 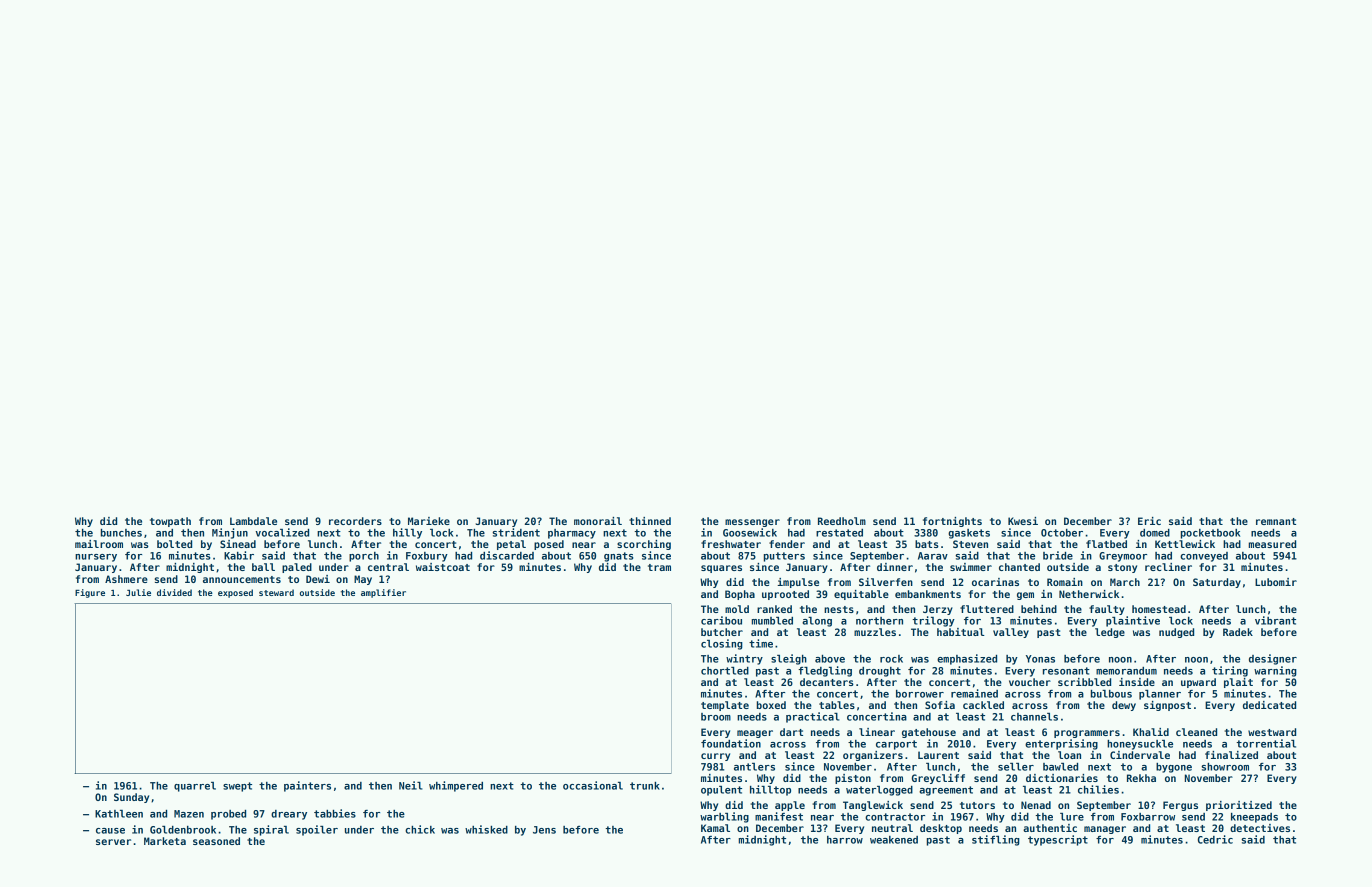 I want to click on Goosewick, so click(x=750, y=532).
